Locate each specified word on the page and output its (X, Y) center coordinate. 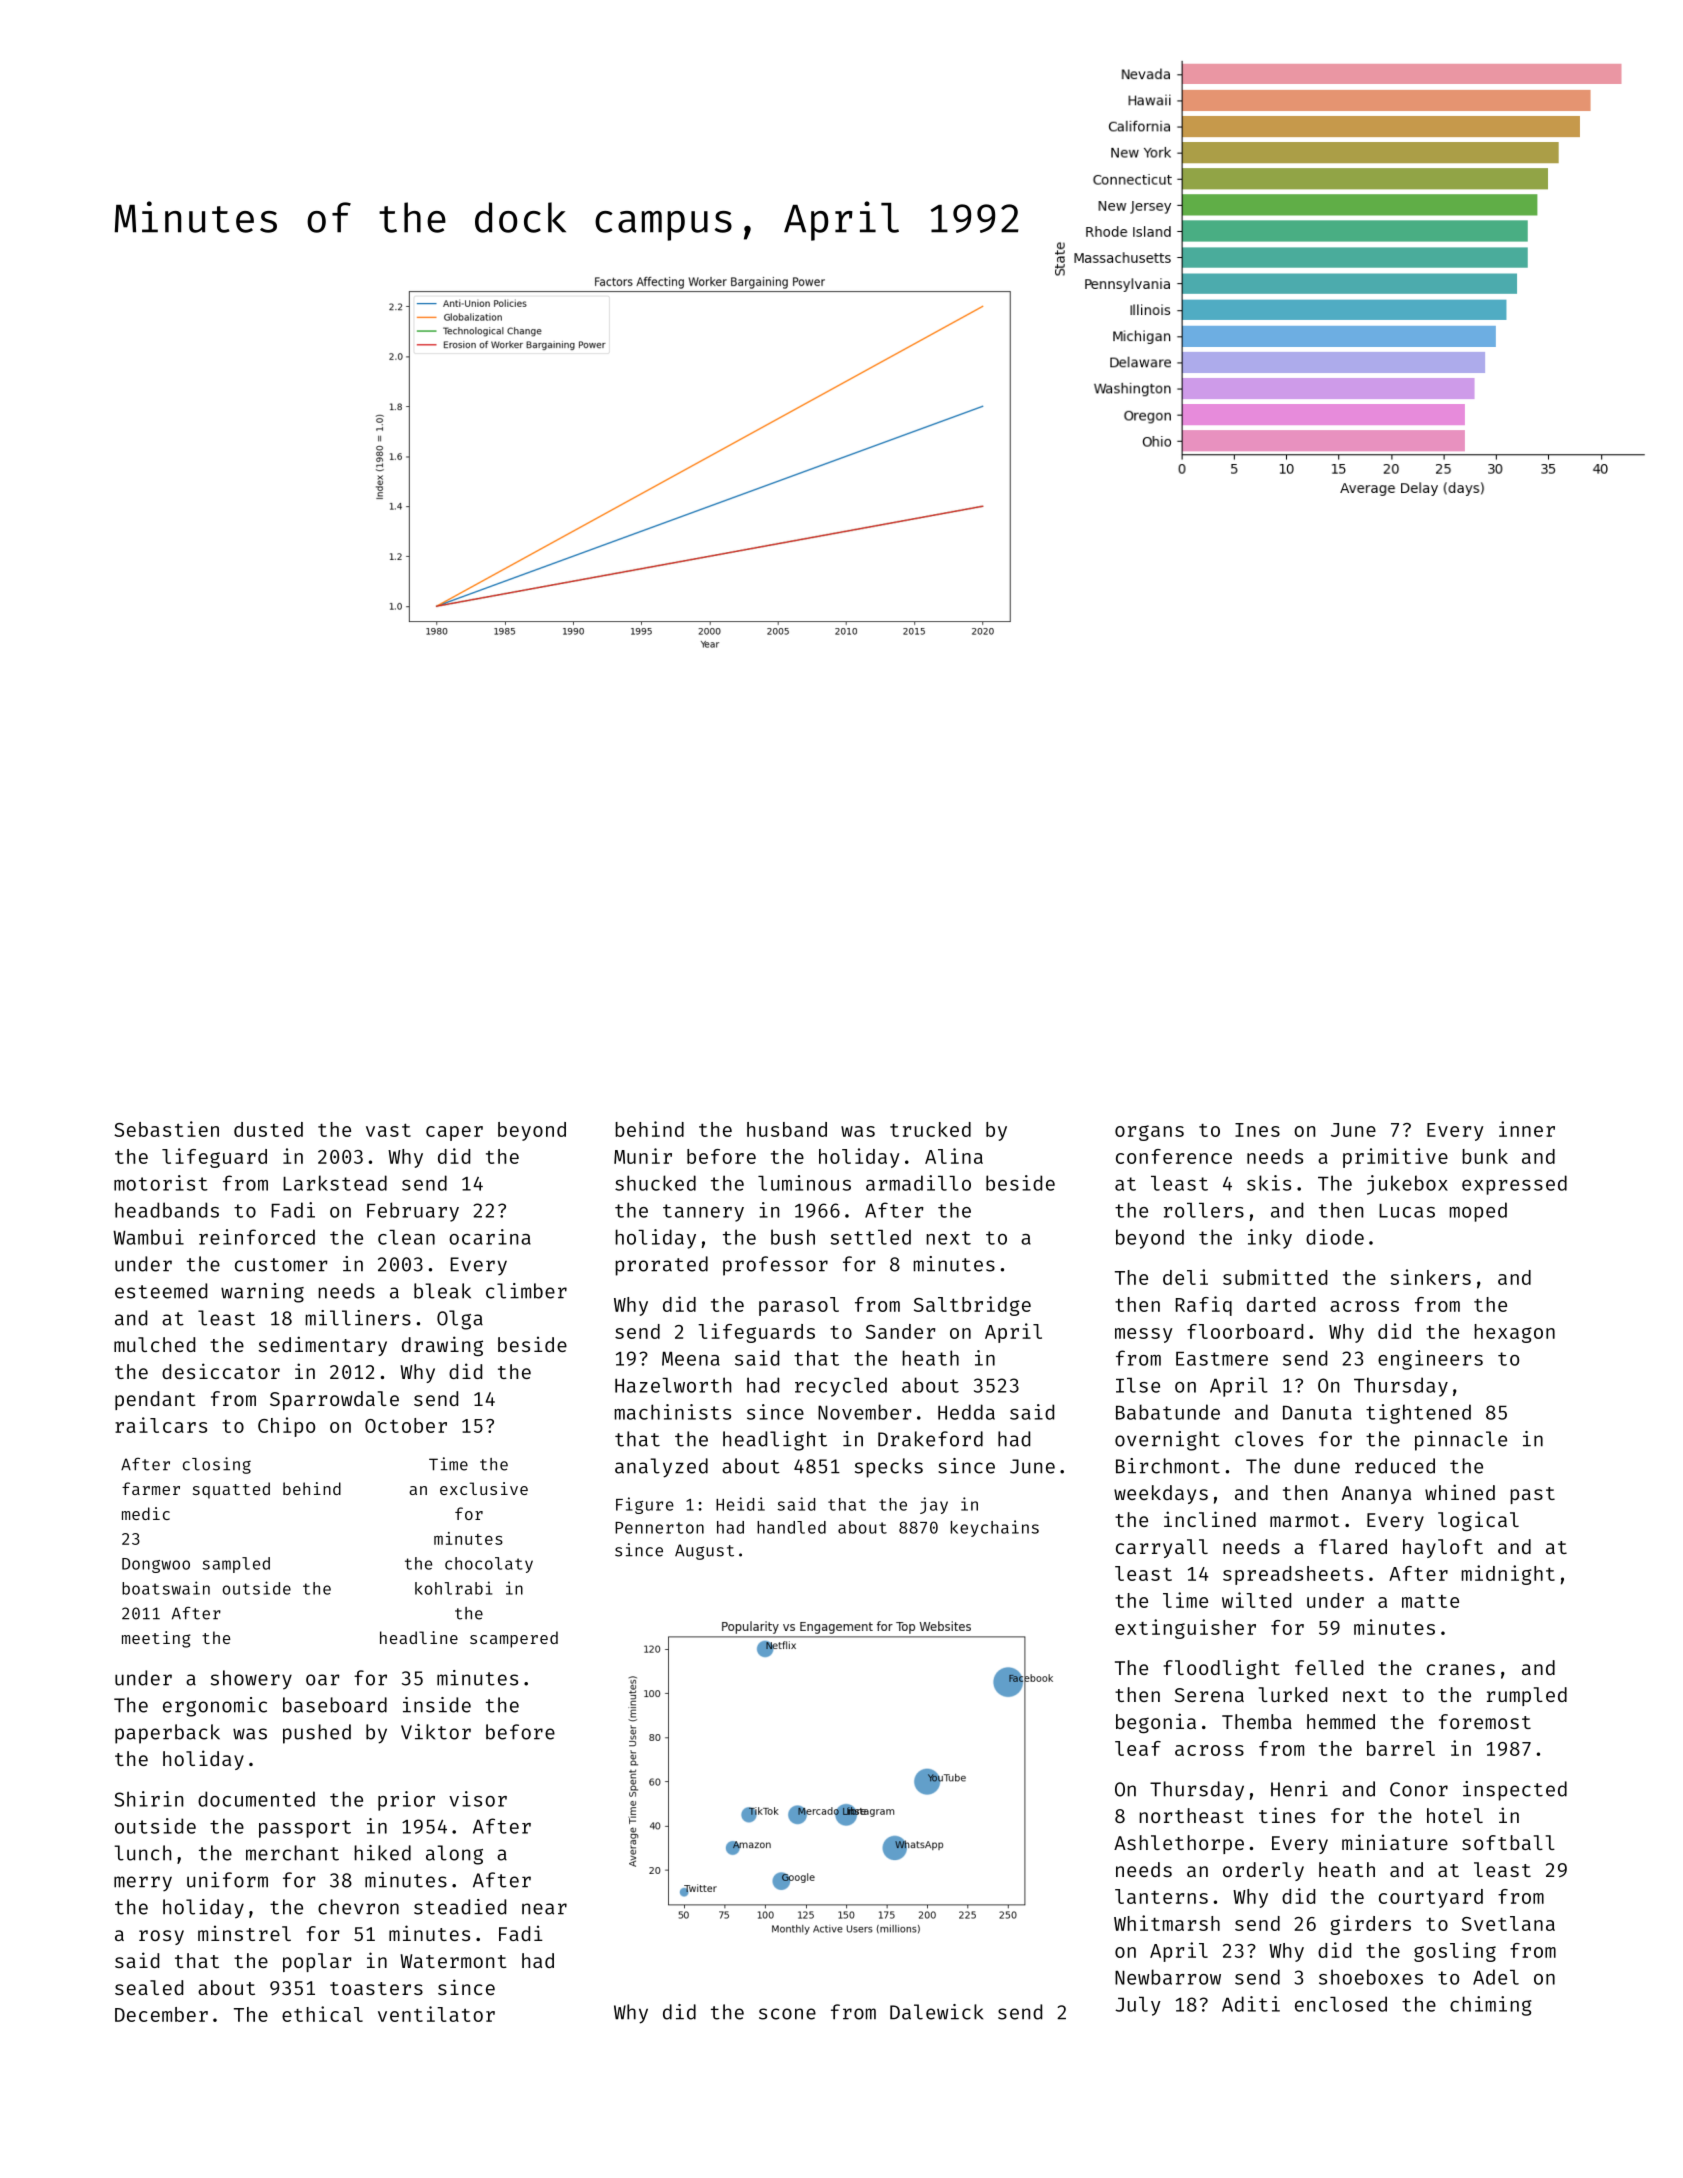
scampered (514, 1639)
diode (1335, 1237)
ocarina (490, 1237)
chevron (358, 1907)
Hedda (966, 1412)
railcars (161, 1425)
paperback (167, 1734)
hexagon (1514, 1333)
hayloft (1443, 1548)
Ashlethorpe (1179, 1844)
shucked (655, 1183)
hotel (1455, 1815)
